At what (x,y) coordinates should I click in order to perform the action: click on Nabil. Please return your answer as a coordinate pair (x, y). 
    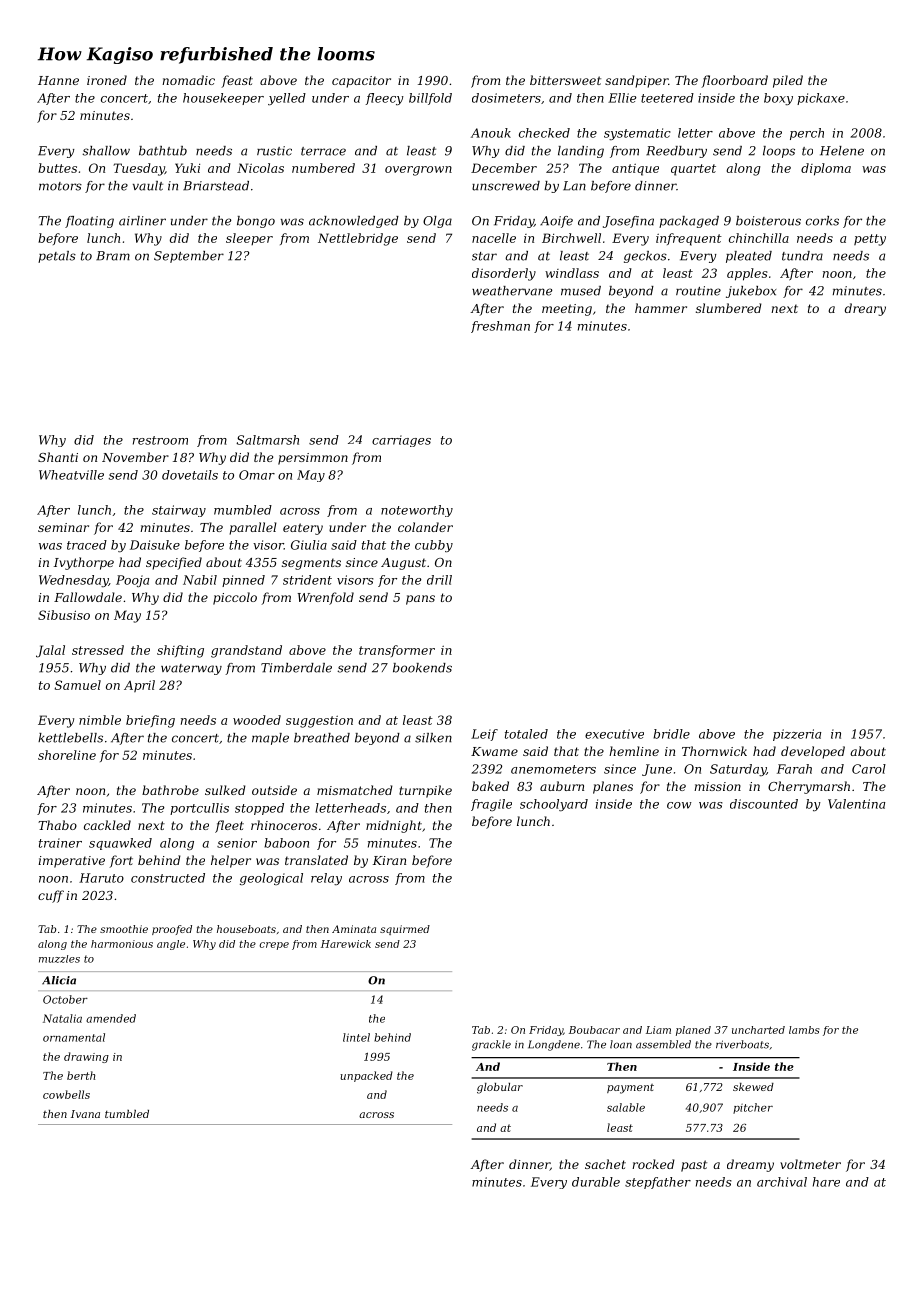
    Looking at the image, I should click on (200, 580).
